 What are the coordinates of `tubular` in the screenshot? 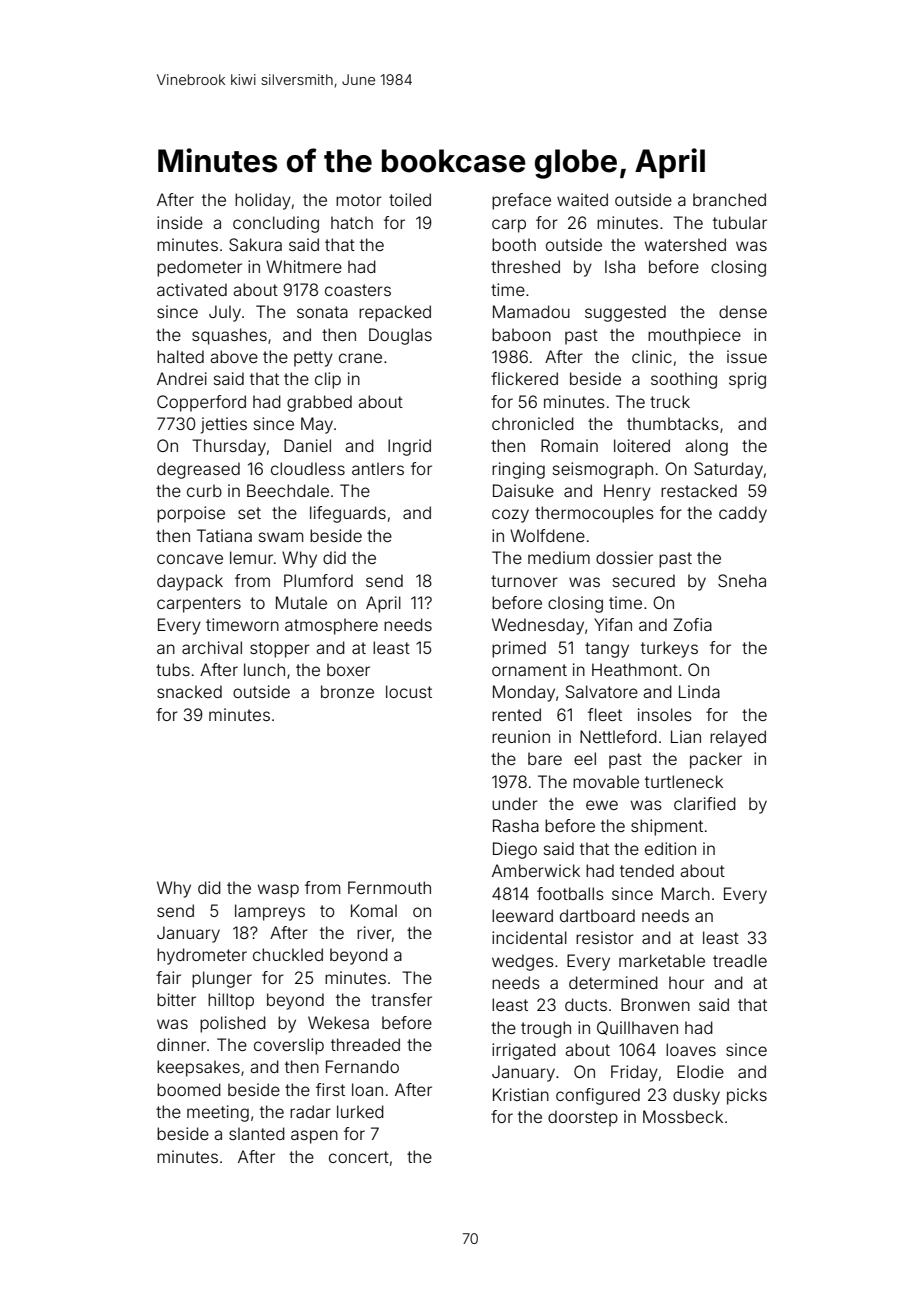 It's located at (740, 222).
